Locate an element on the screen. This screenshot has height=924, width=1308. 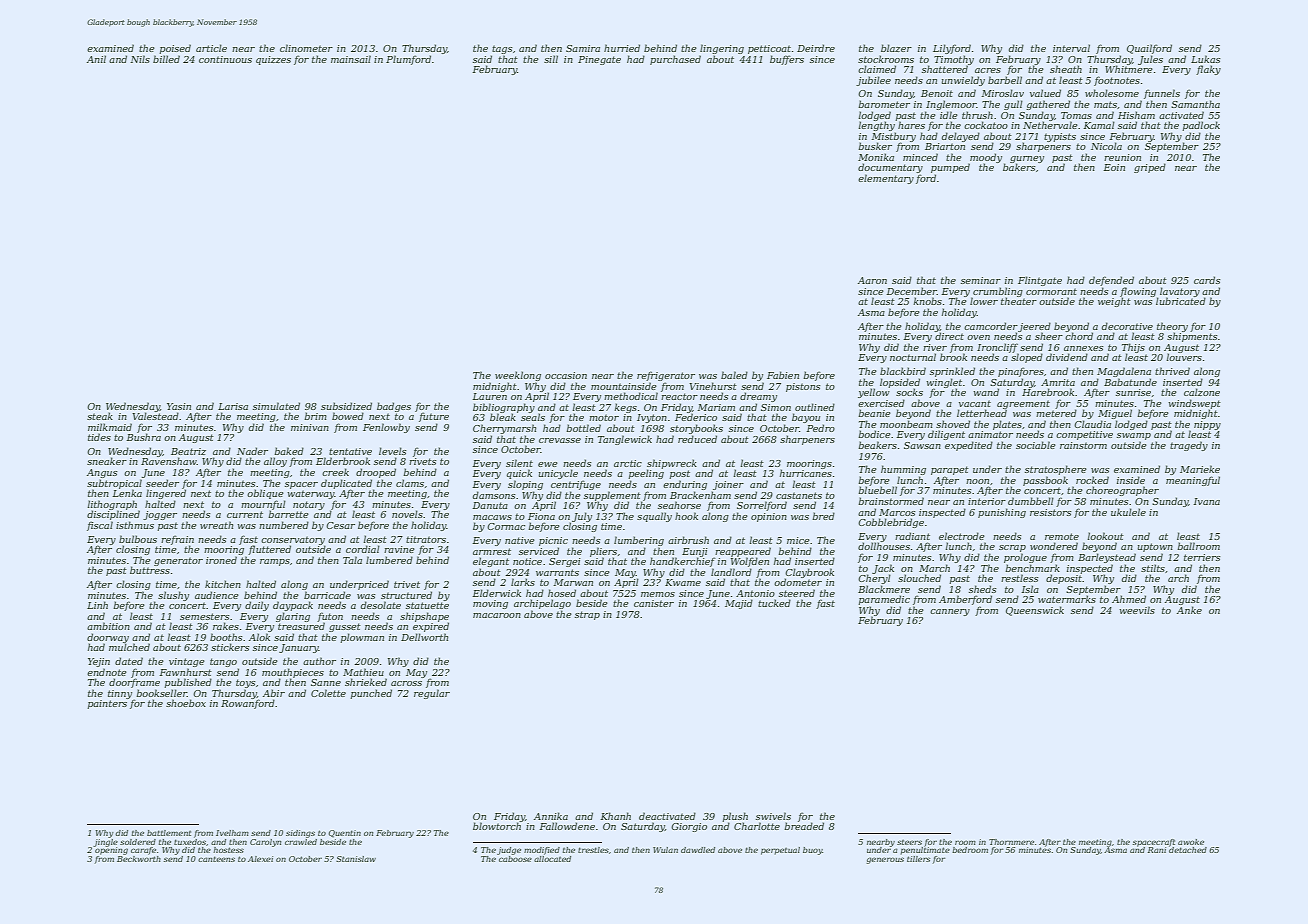
nippy is located at coordinates (1207, 425).
